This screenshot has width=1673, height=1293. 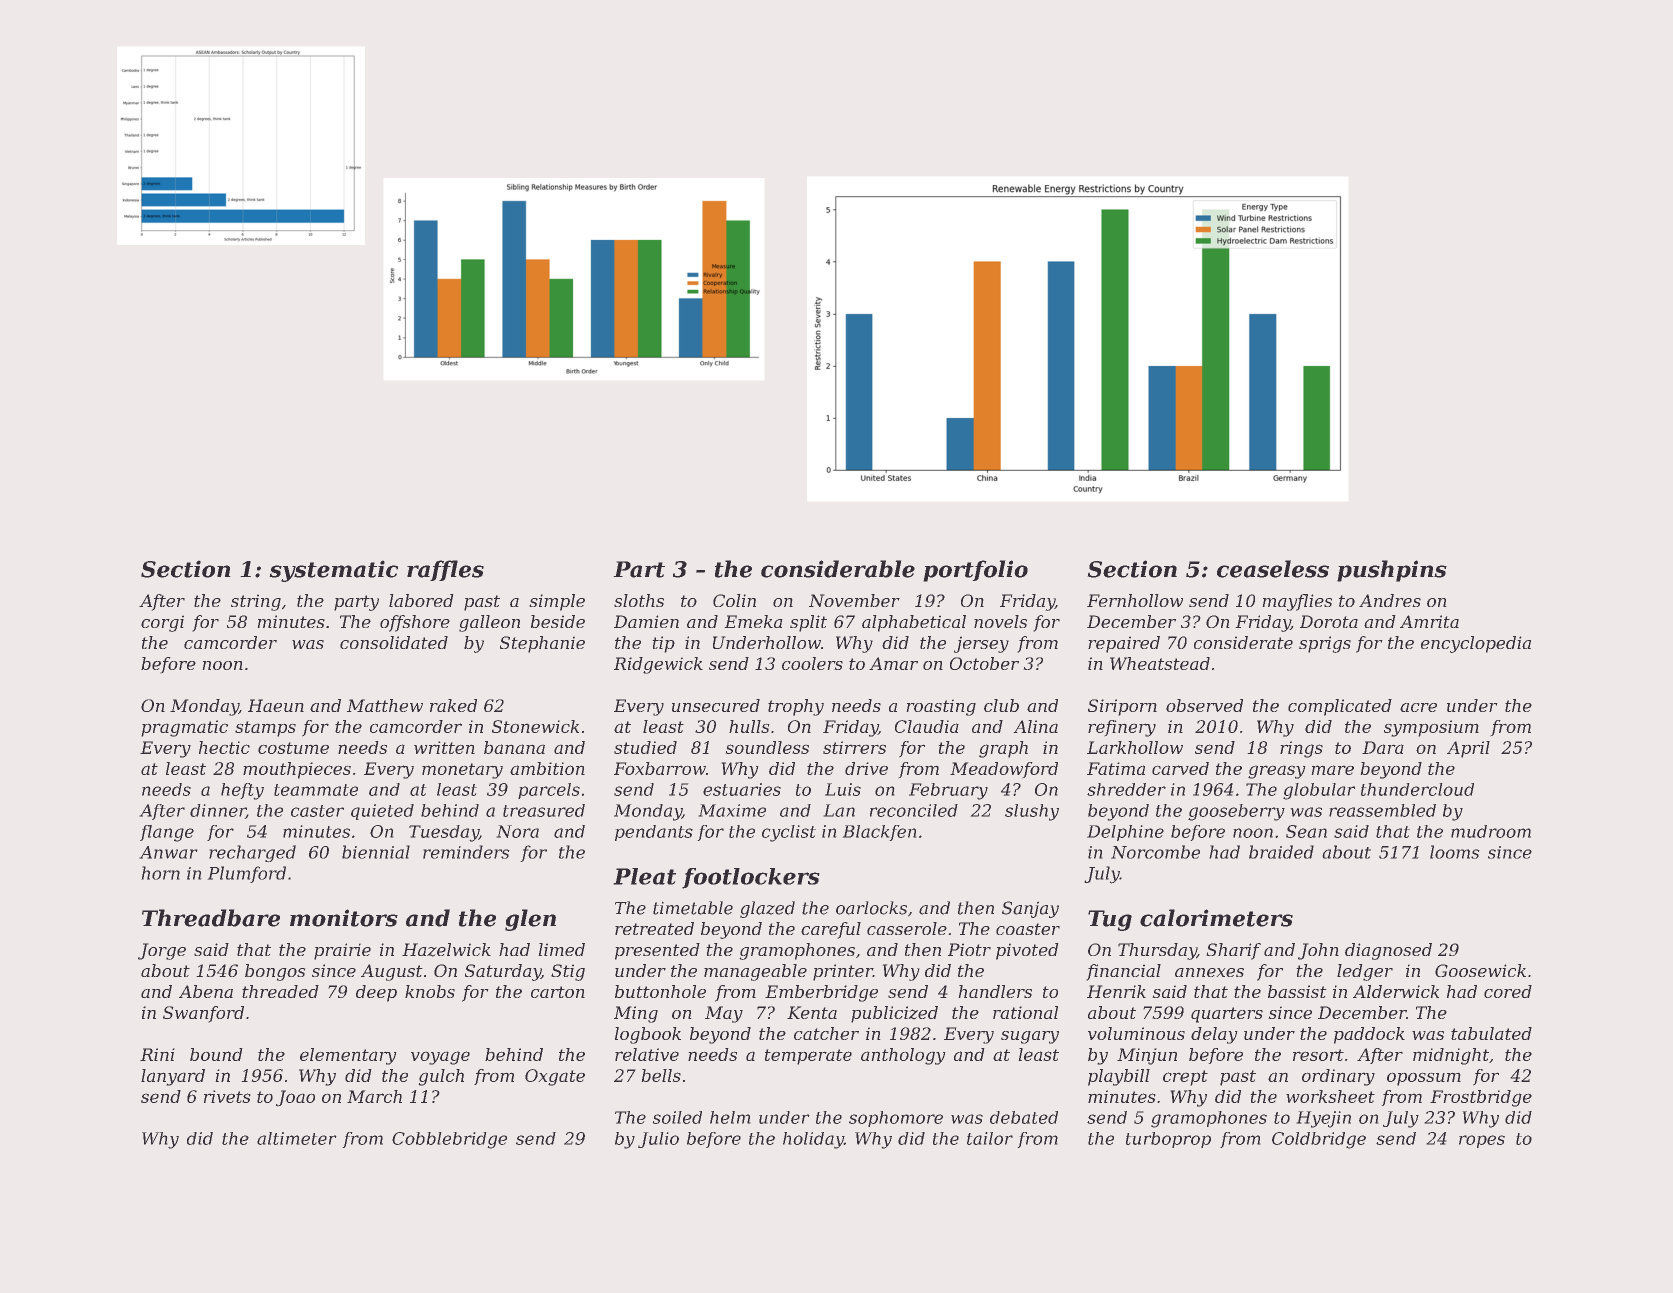 I want to click on altimeter, so click(x=297, y=1138).
